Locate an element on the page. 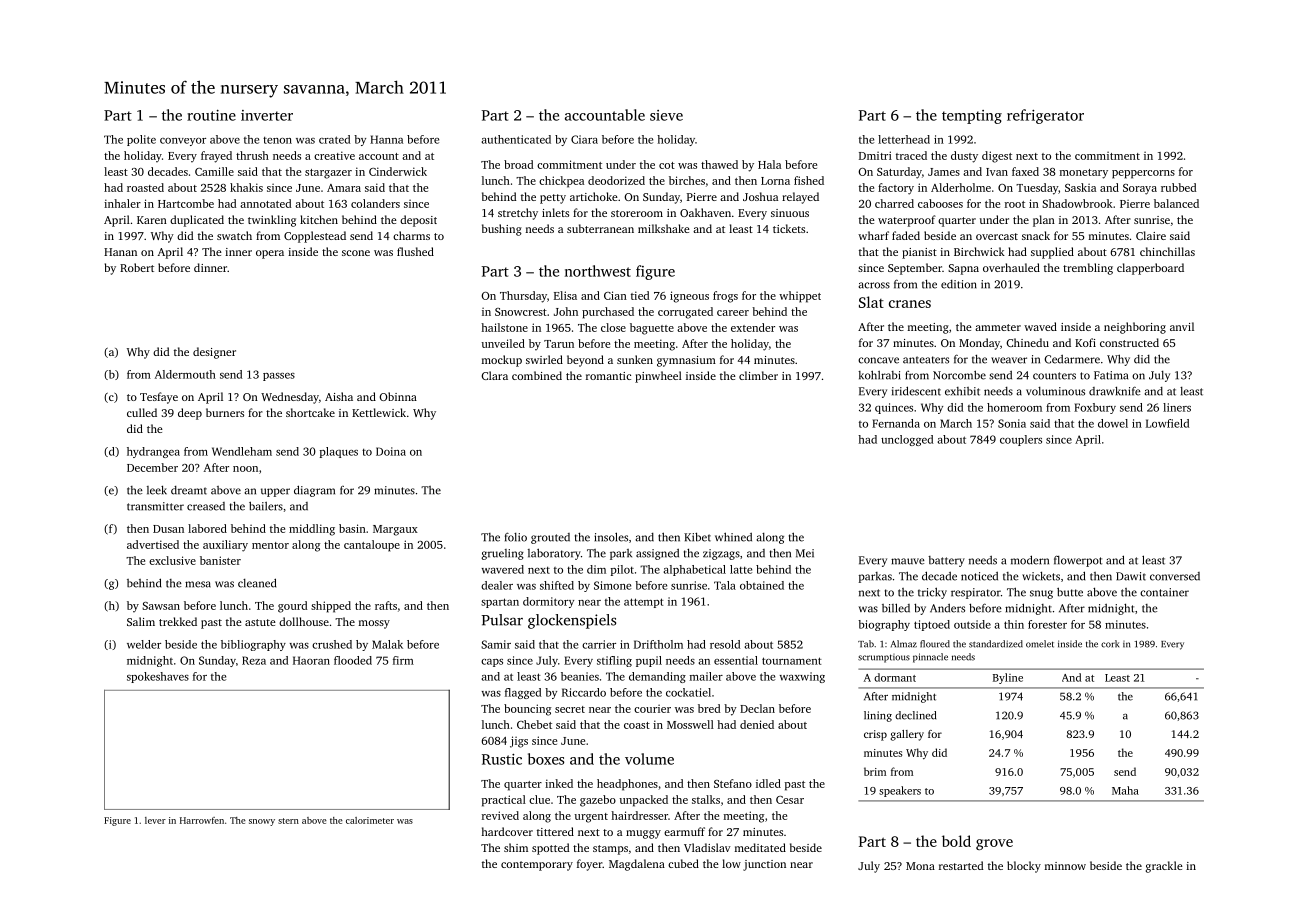 Image resolution: width=1308 pixels, height=924 pixels. transmitter is located at coordinates (155, 506).
